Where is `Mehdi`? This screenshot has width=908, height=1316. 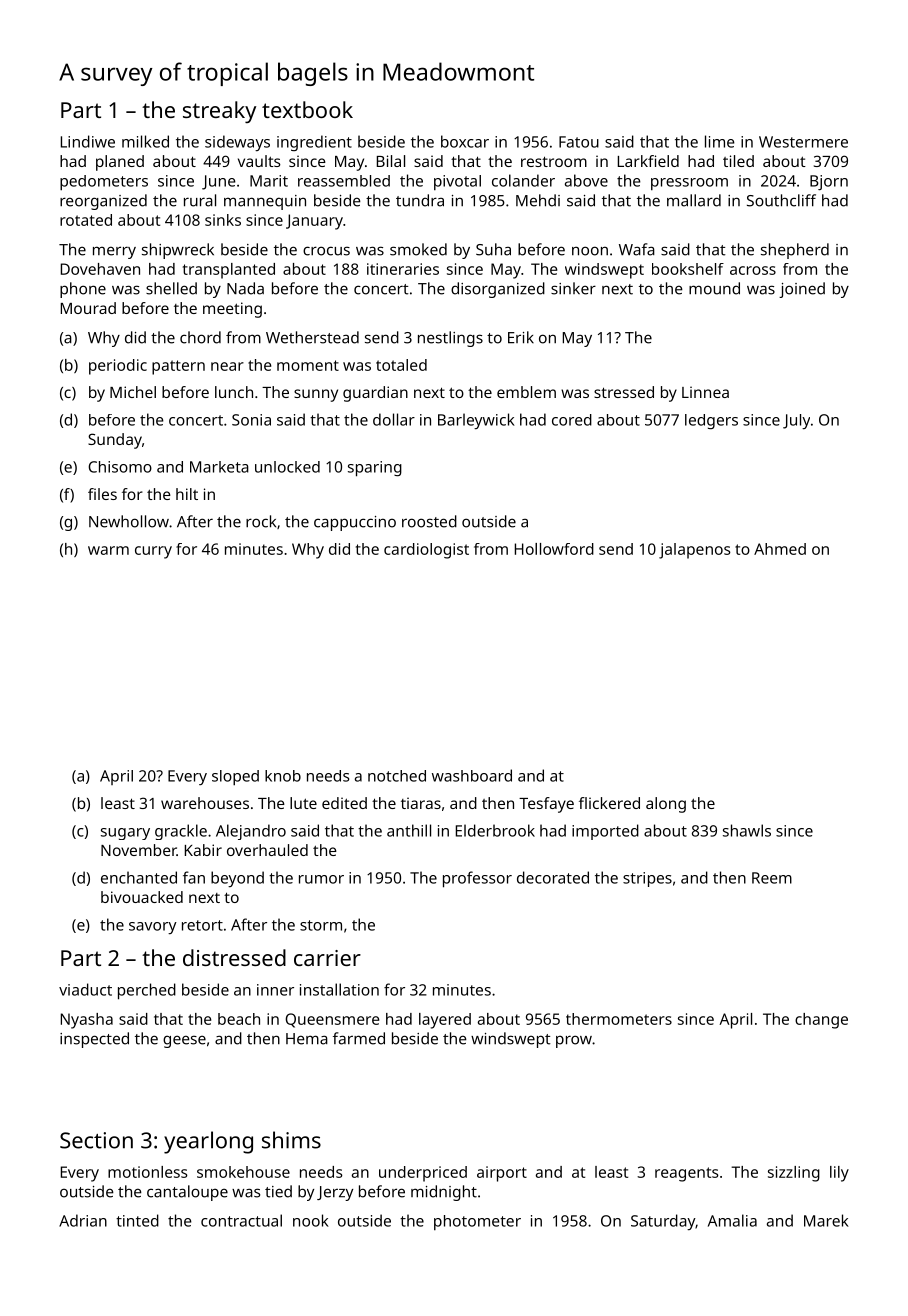
Mehdi is located at coordinates (538, 200).
